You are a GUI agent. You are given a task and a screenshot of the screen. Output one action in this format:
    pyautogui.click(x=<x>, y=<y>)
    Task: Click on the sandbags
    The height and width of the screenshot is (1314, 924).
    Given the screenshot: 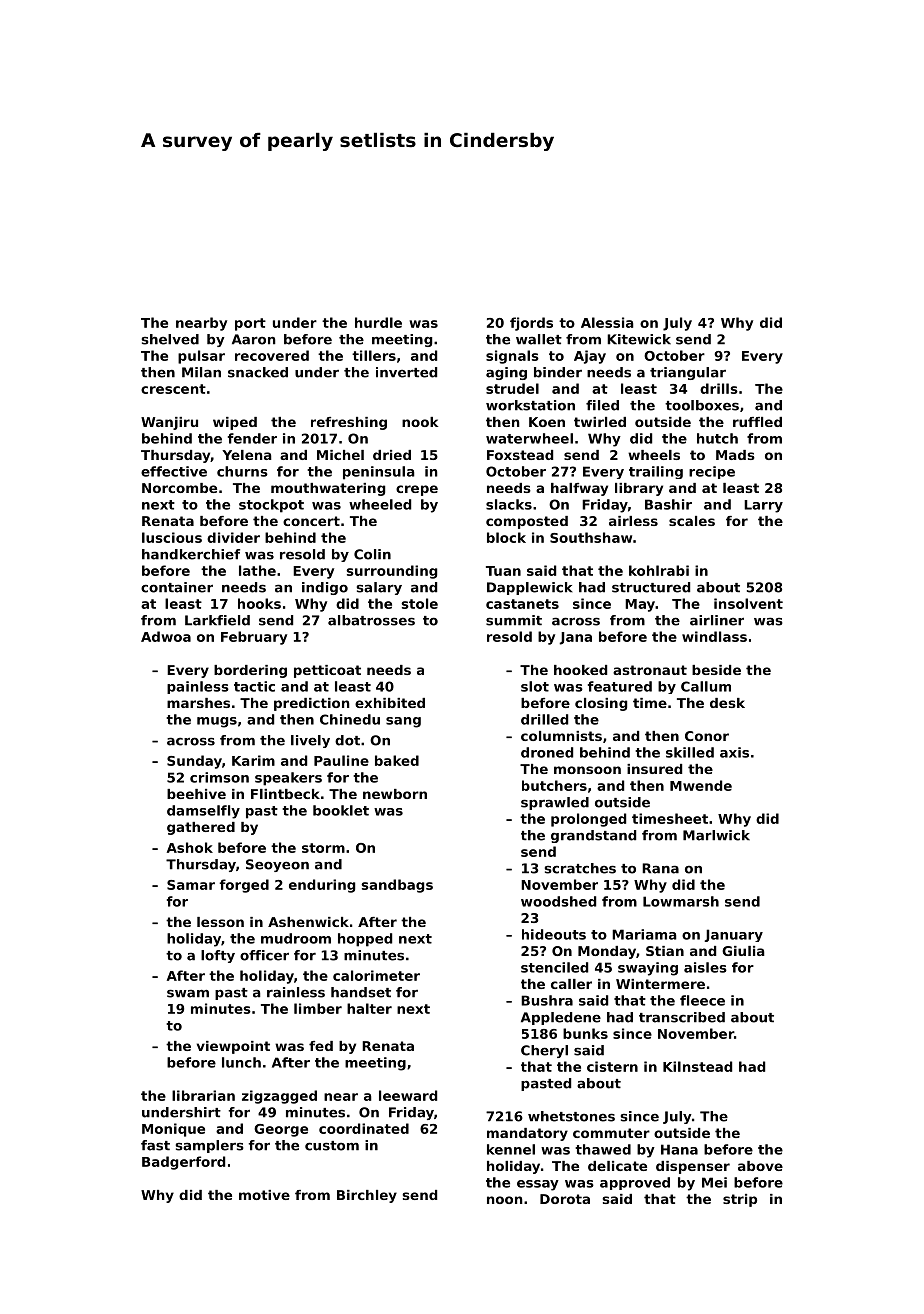 What is the action you would take?
    pyautogui.click(x=397, y=886)
